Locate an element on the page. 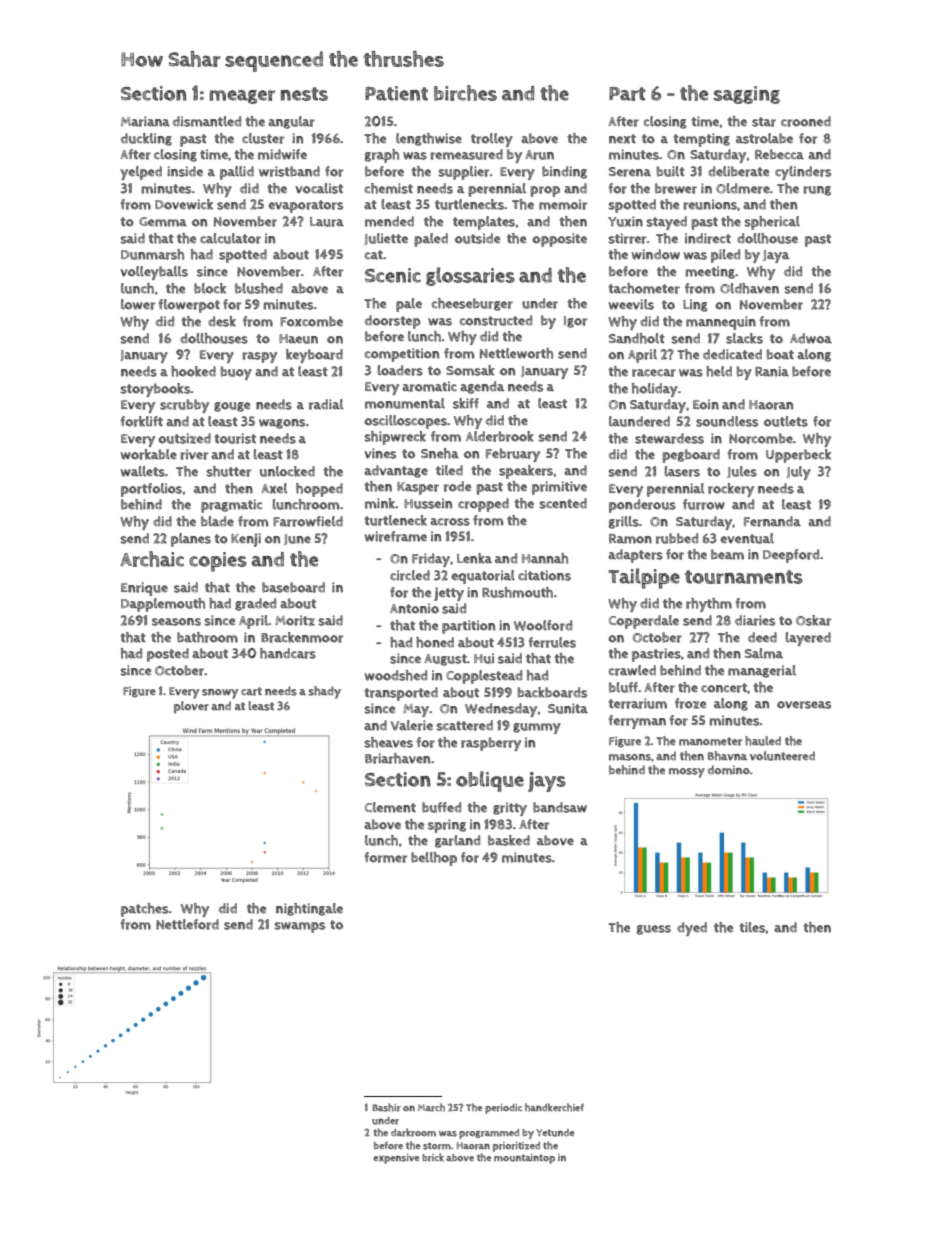  Arun is located at coordinates (539, 155).
